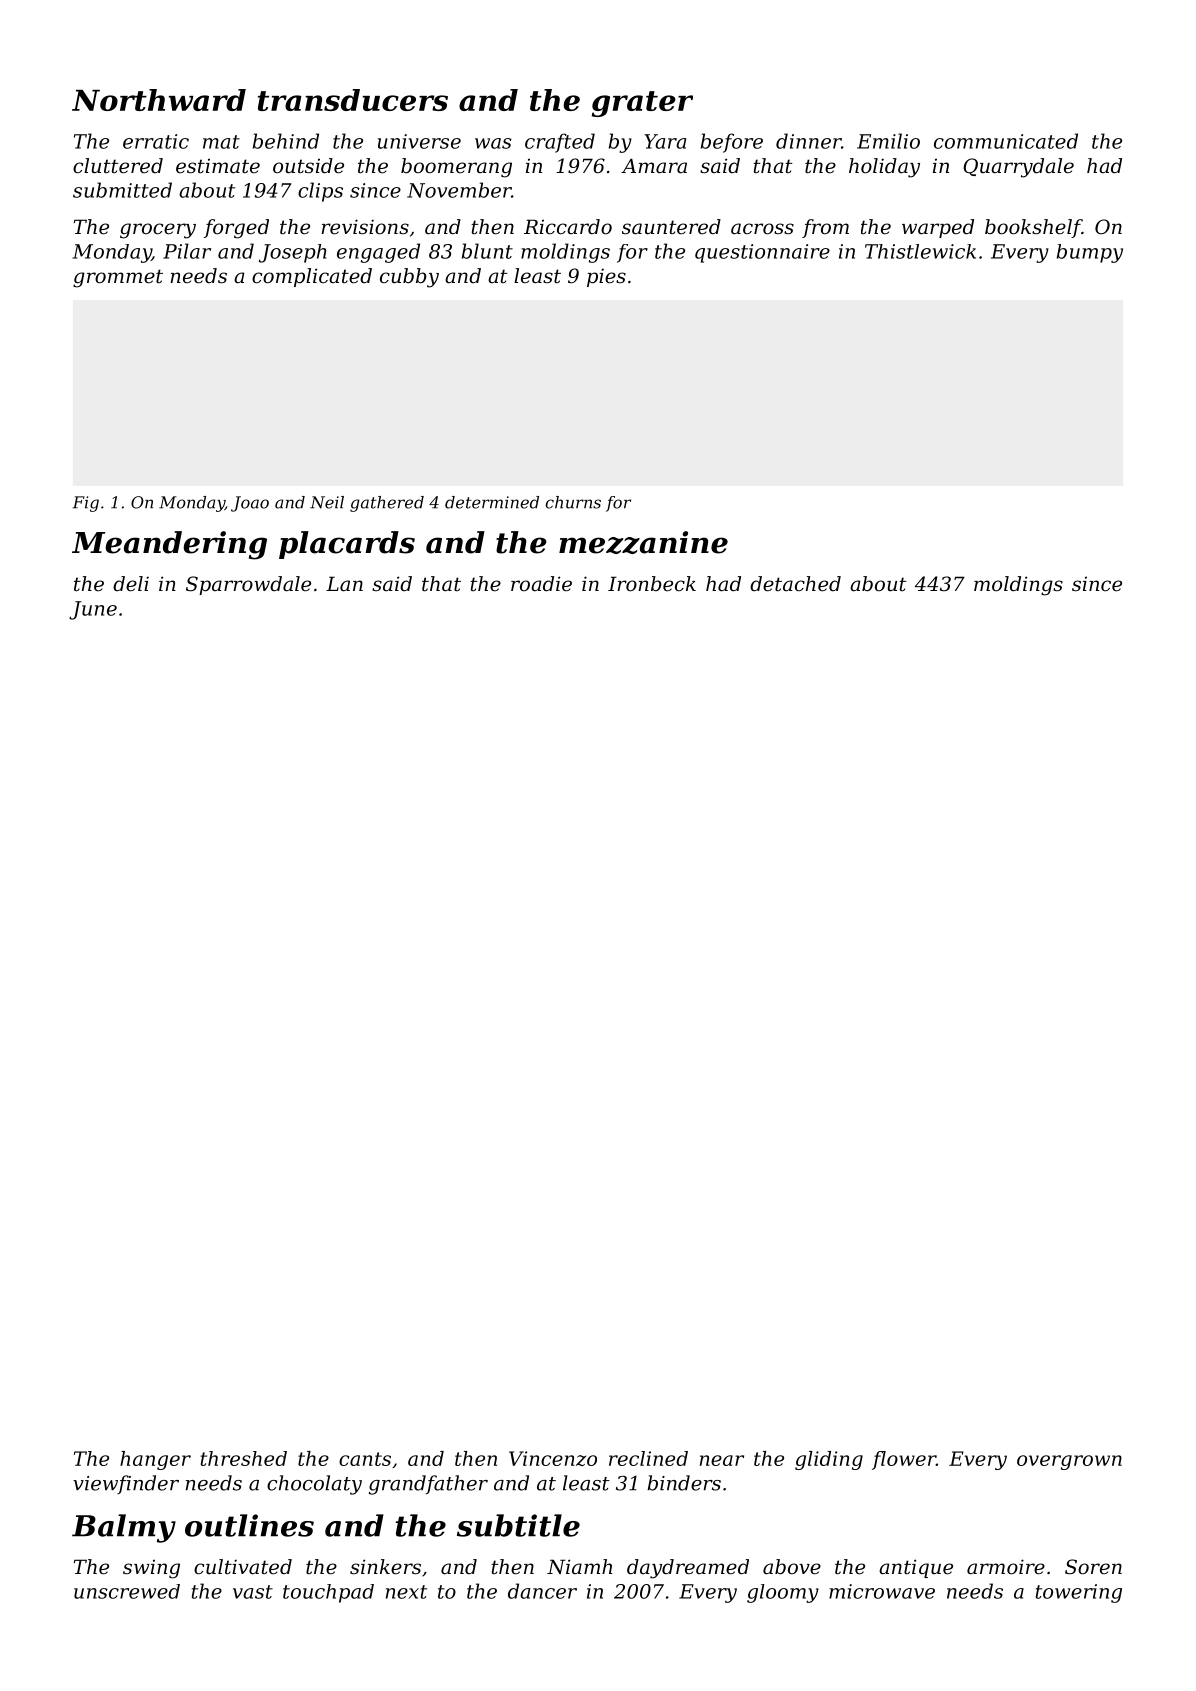  I want to click on threshed, so click(244, 1458).
